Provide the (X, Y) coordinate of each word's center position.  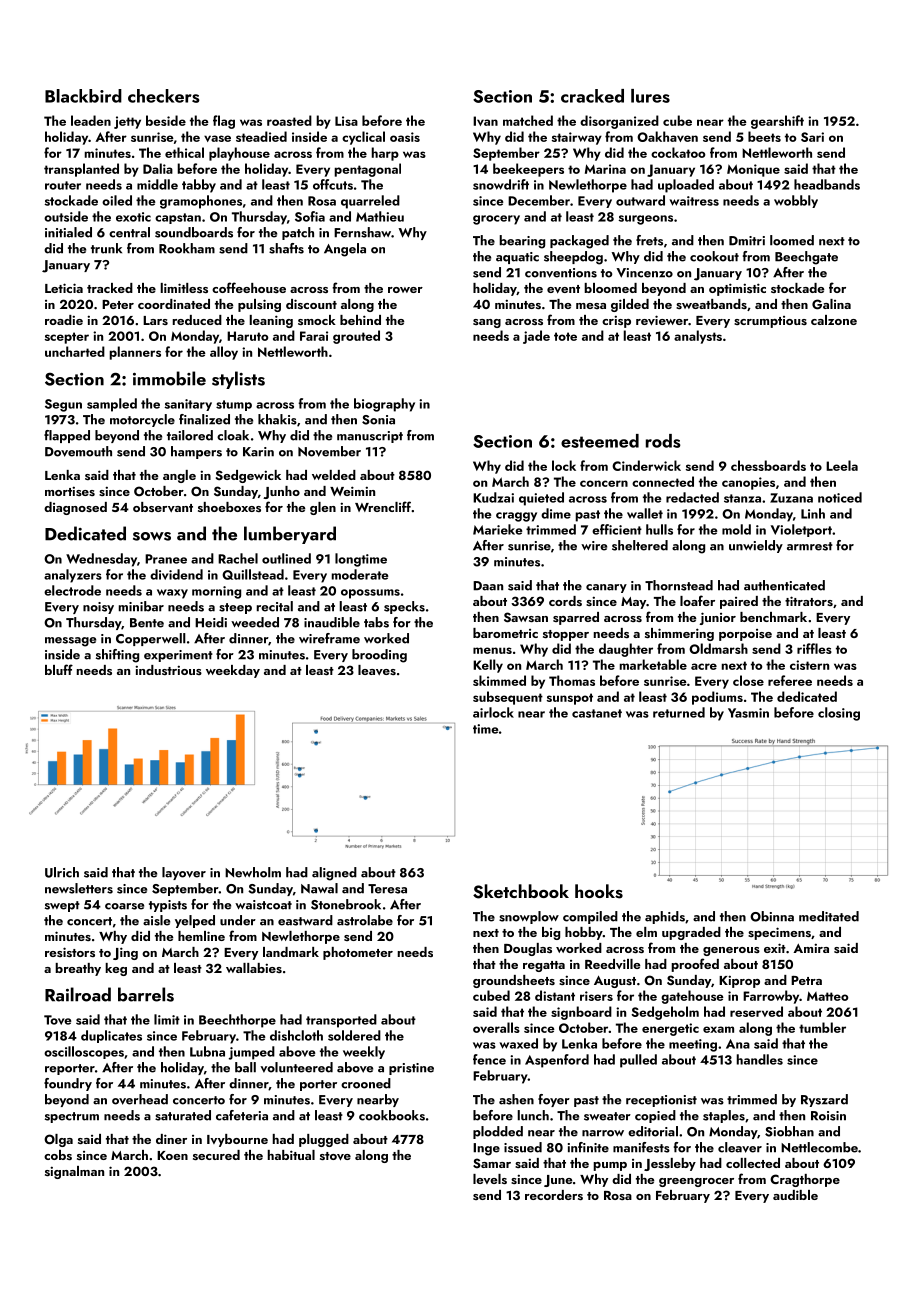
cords (565, 601)
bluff (59, 669)
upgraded (691, 933)
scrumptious (770, 322)
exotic (133, 217)
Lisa (346, 121)
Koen (172, 1155)
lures (650, 96)
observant (163, 507)
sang (487, 323)
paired (739, 602)
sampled (112, 405)
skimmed (499, 680)
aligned (334, 874)
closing (839, 714)
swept (62, 906)
